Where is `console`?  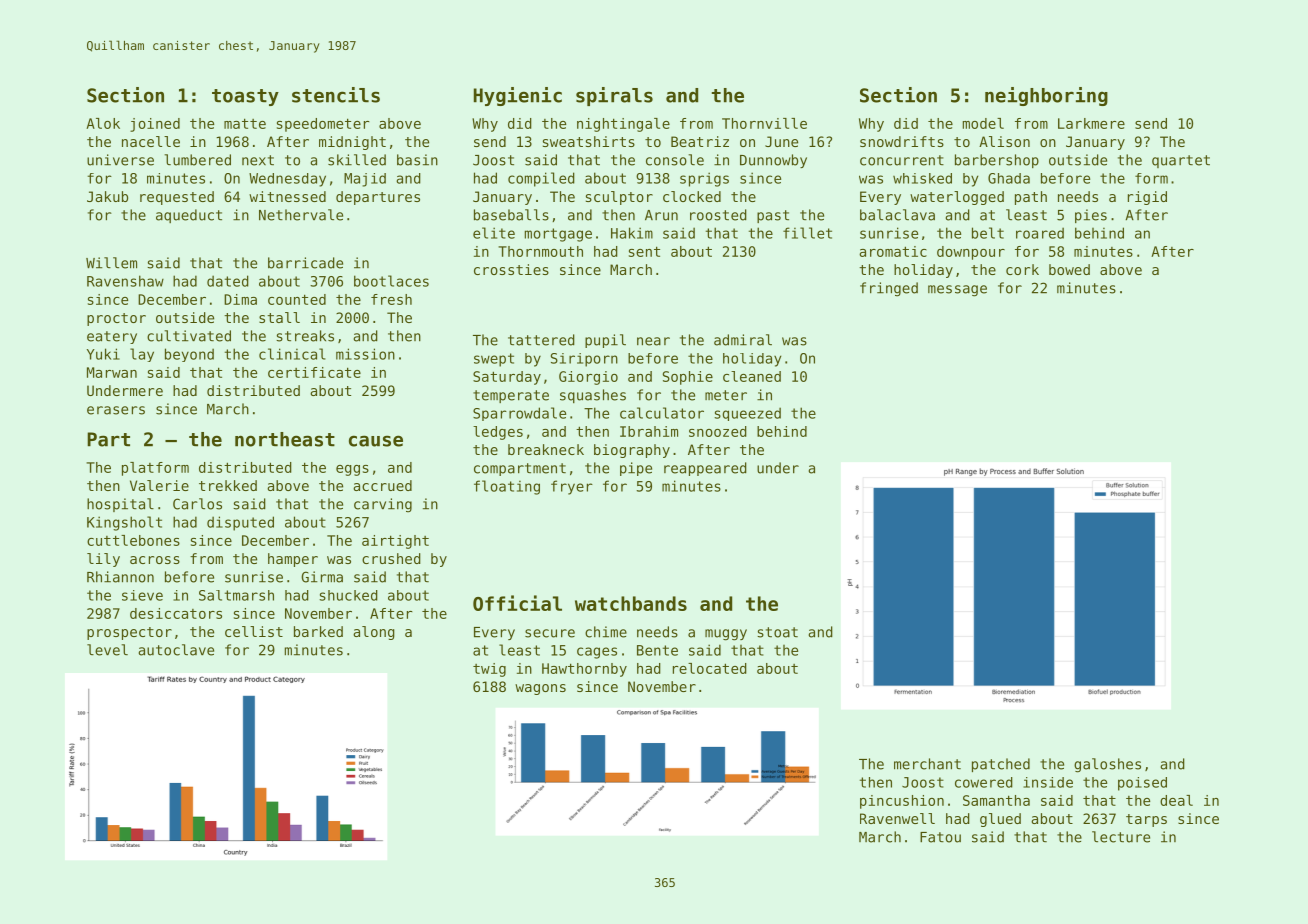
console is located at coordinates (675, 160).
